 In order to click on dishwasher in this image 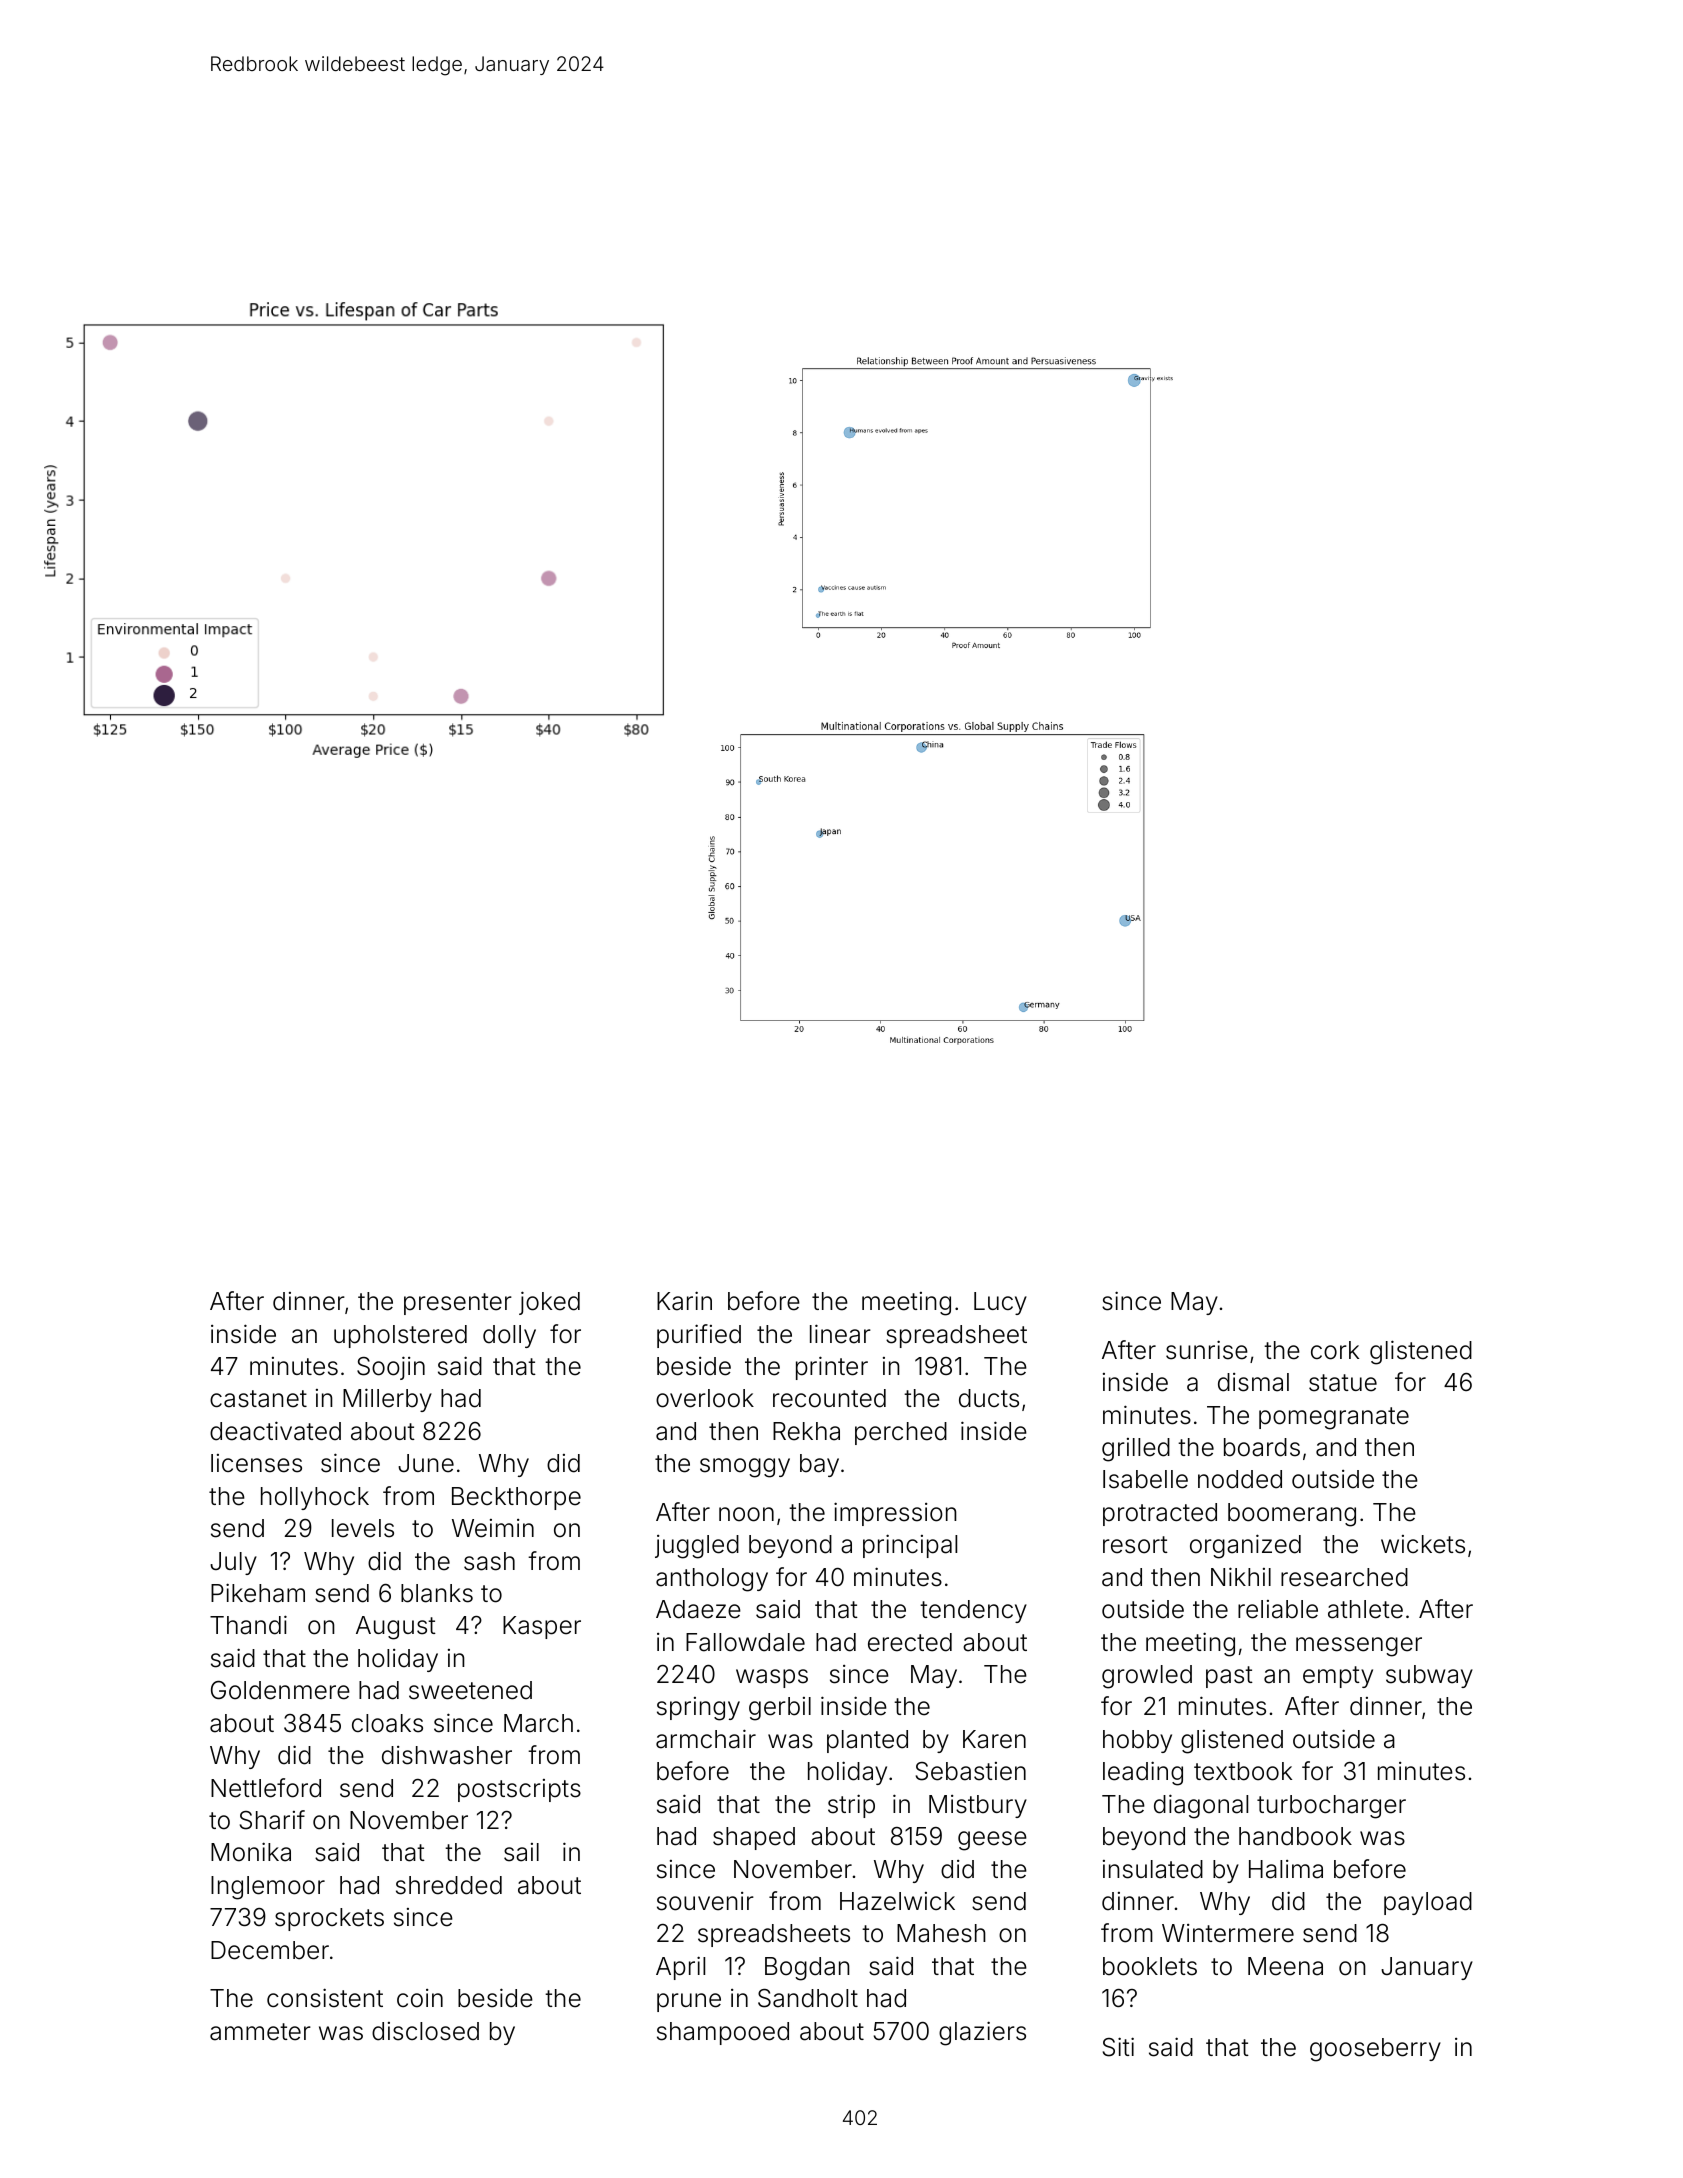, I will do `click(447, 1755)`.
